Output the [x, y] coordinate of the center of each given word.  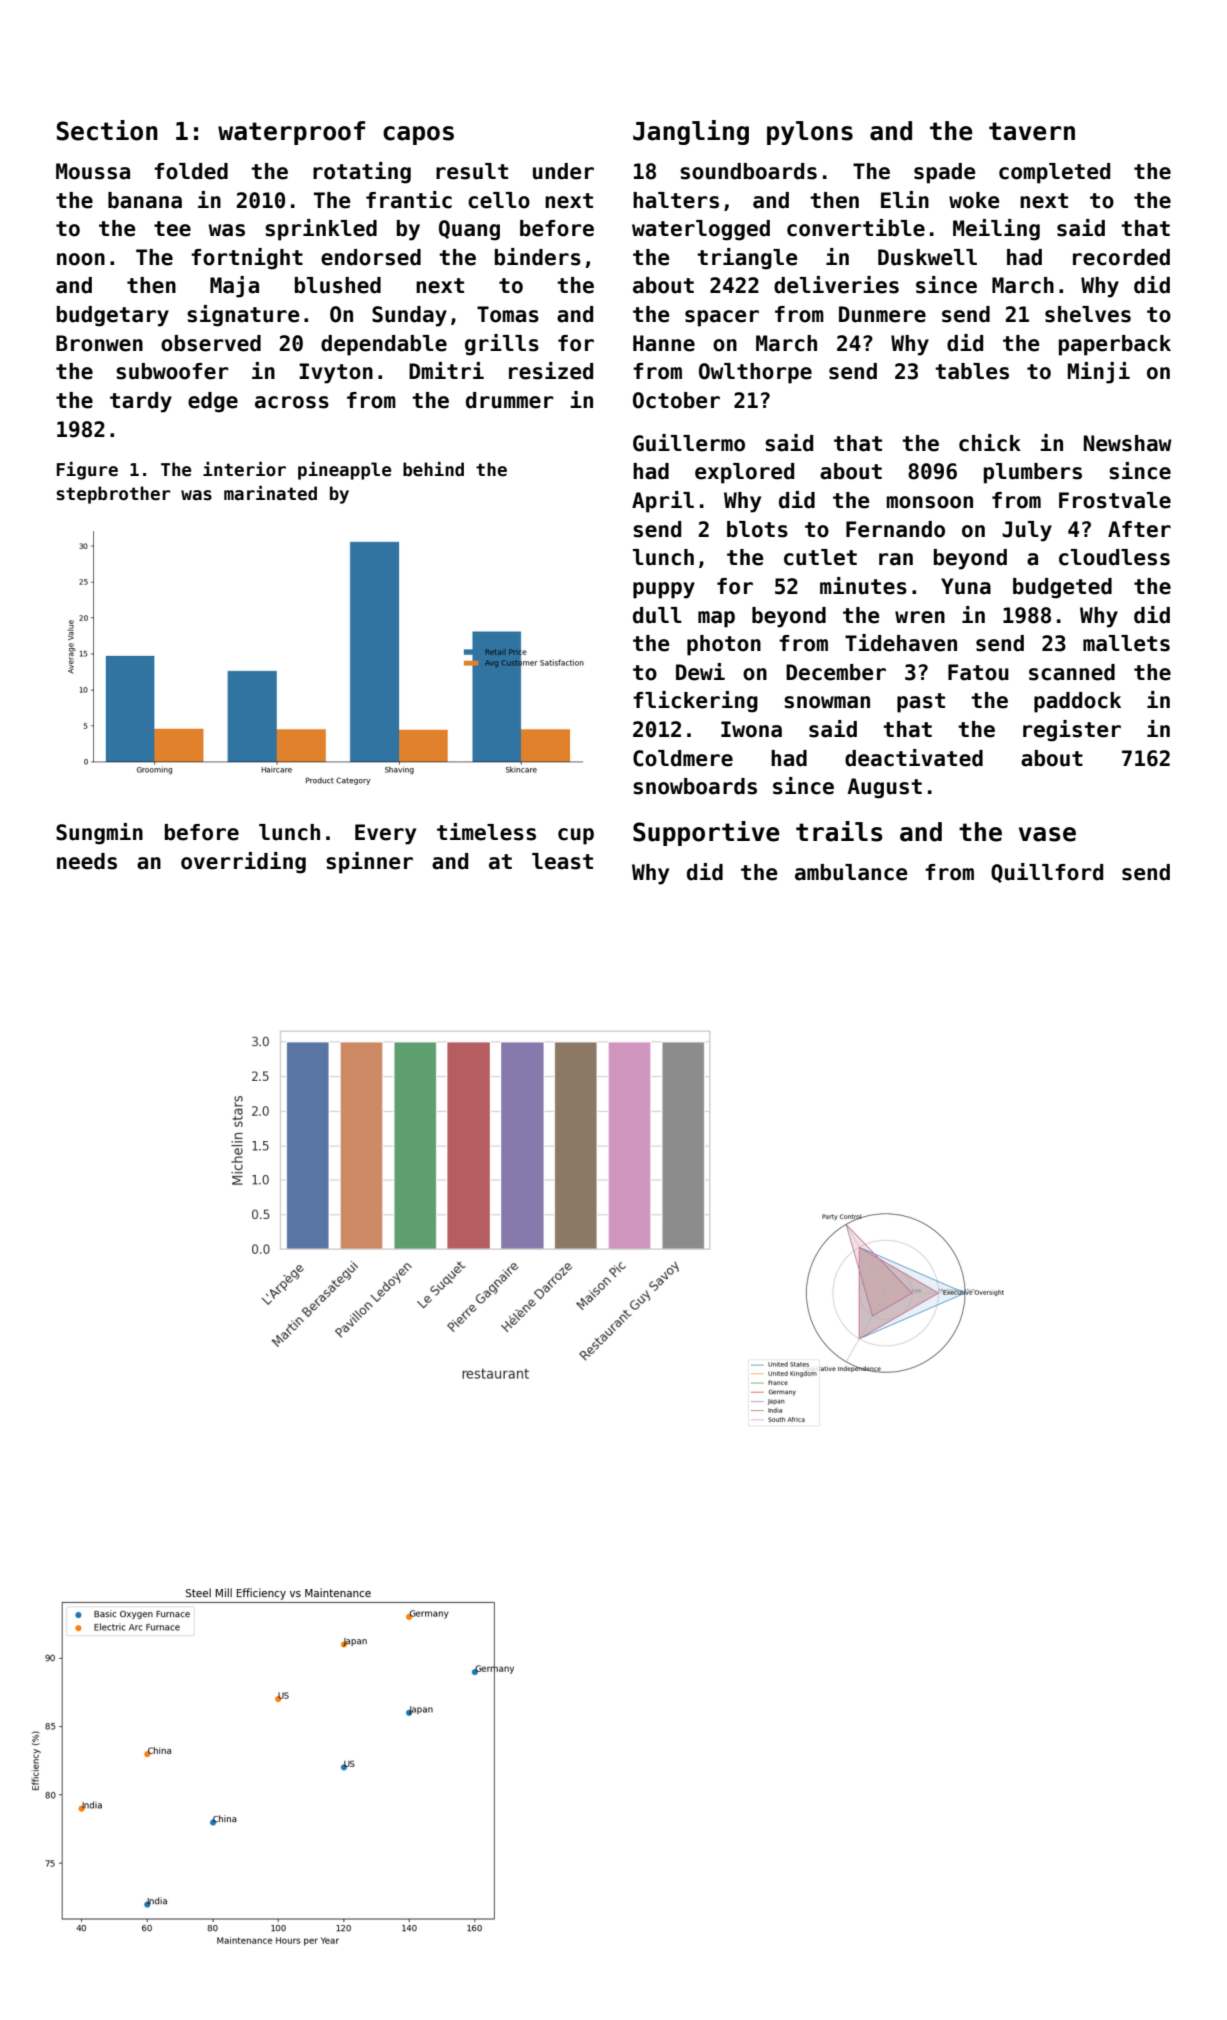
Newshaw [1128, 443]
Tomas [508, 314]
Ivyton [336, 373]
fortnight [247, 259]
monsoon [929, 502]
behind [433, 469]
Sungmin [99, 834]
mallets [1126, 643]
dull [657, 615]
